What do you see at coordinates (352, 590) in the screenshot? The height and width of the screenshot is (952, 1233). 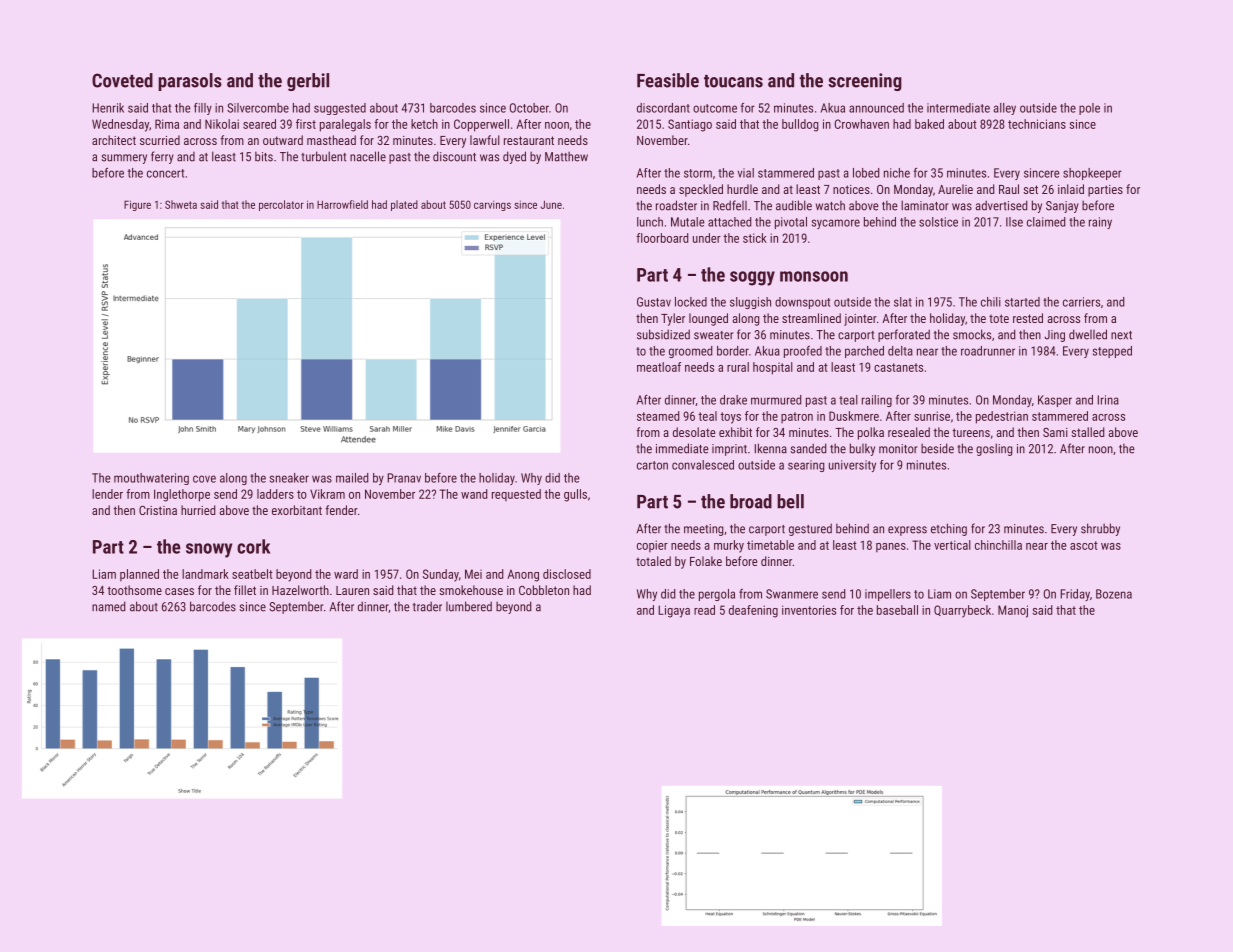 I see `Lauren` at bounding box center [352, 590].
